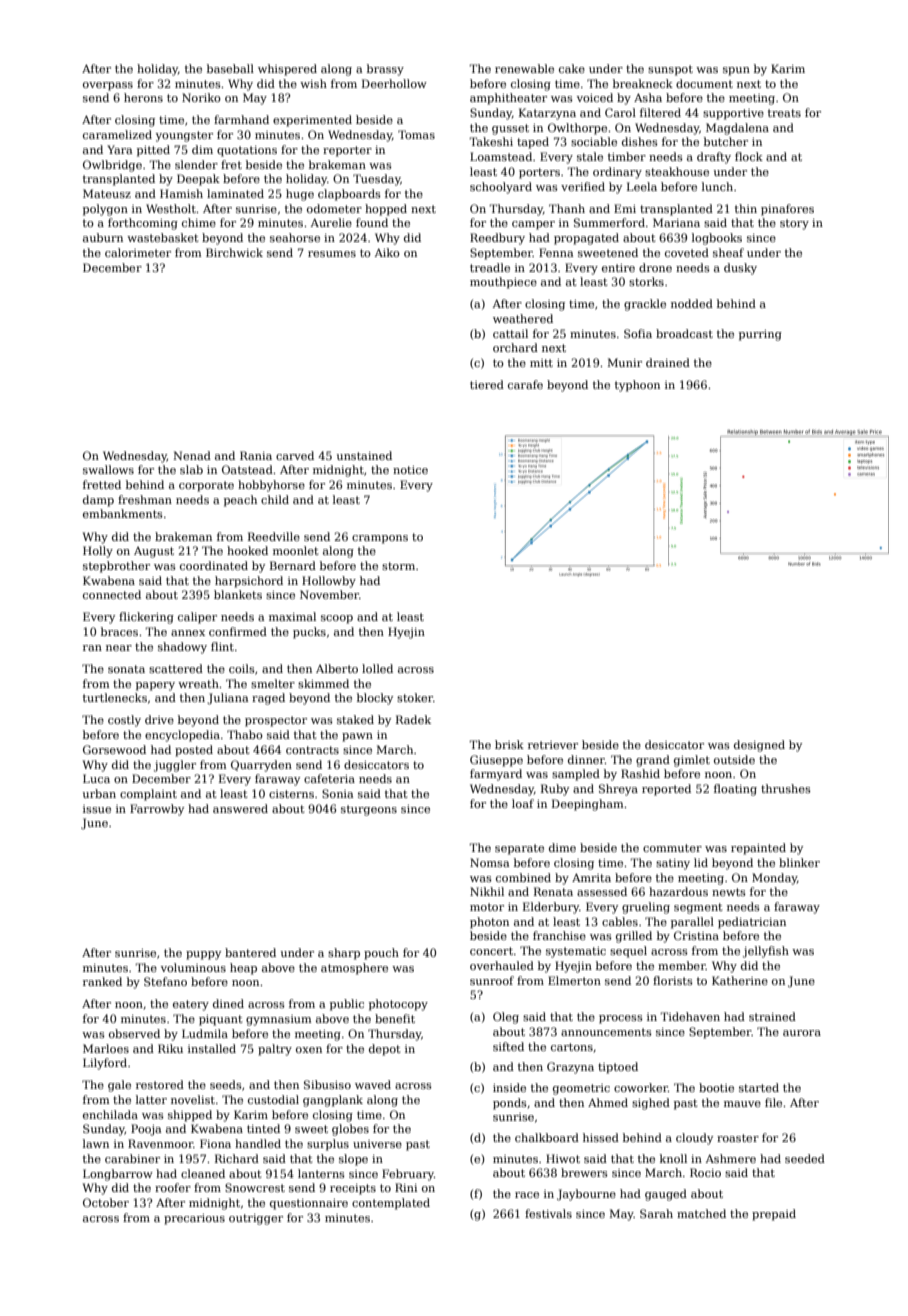 This screenshot has width=908, height=1316. Describe the element at coordinates (410, 470) in the screenshot. I see `notice` at that location.
